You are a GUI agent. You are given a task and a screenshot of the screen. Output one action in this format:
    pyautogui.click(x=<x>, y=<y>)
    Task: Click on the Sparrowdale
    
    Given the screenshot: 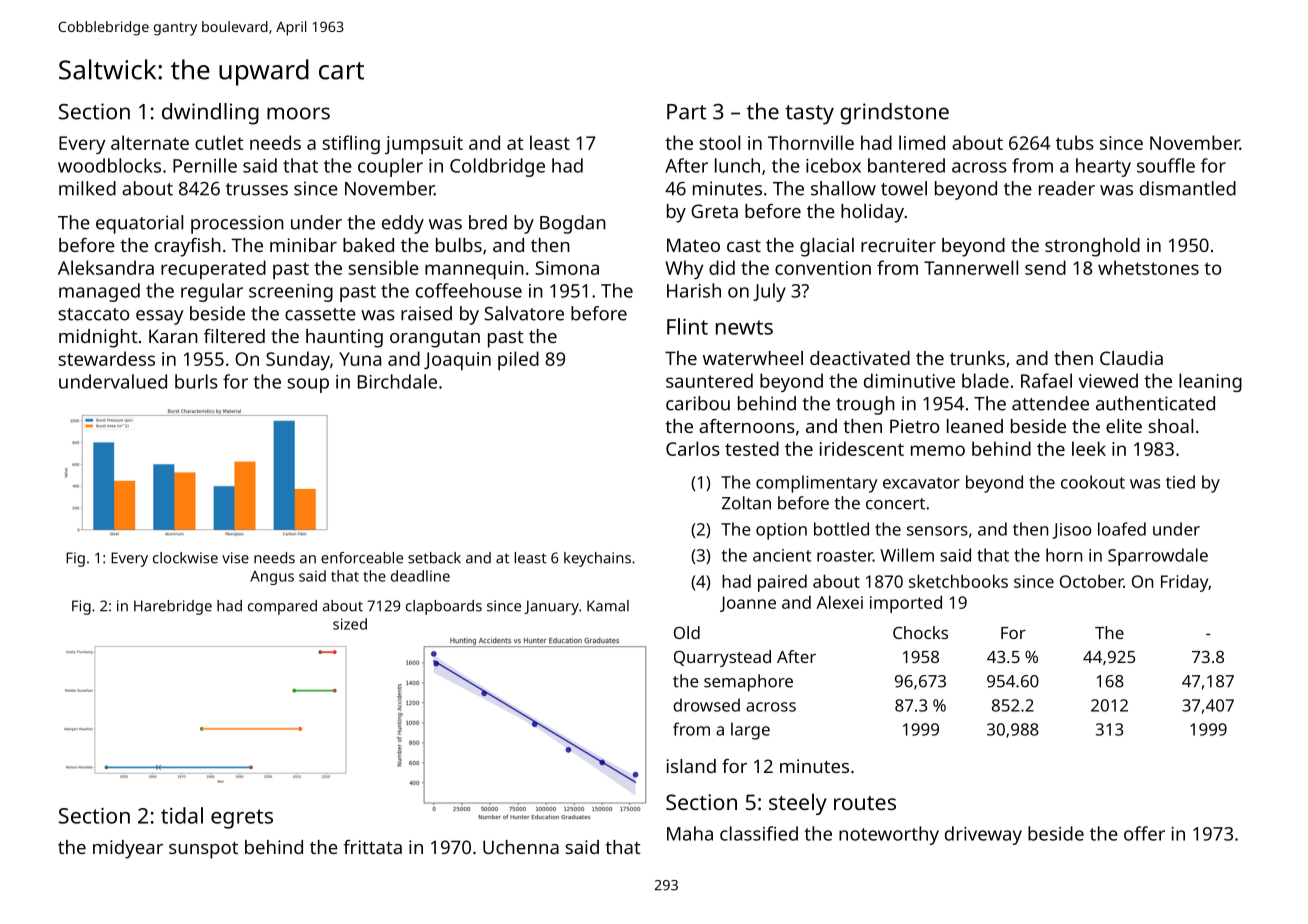 What is the action you would take?
    pyautogui.click(x=1158, y=557)
